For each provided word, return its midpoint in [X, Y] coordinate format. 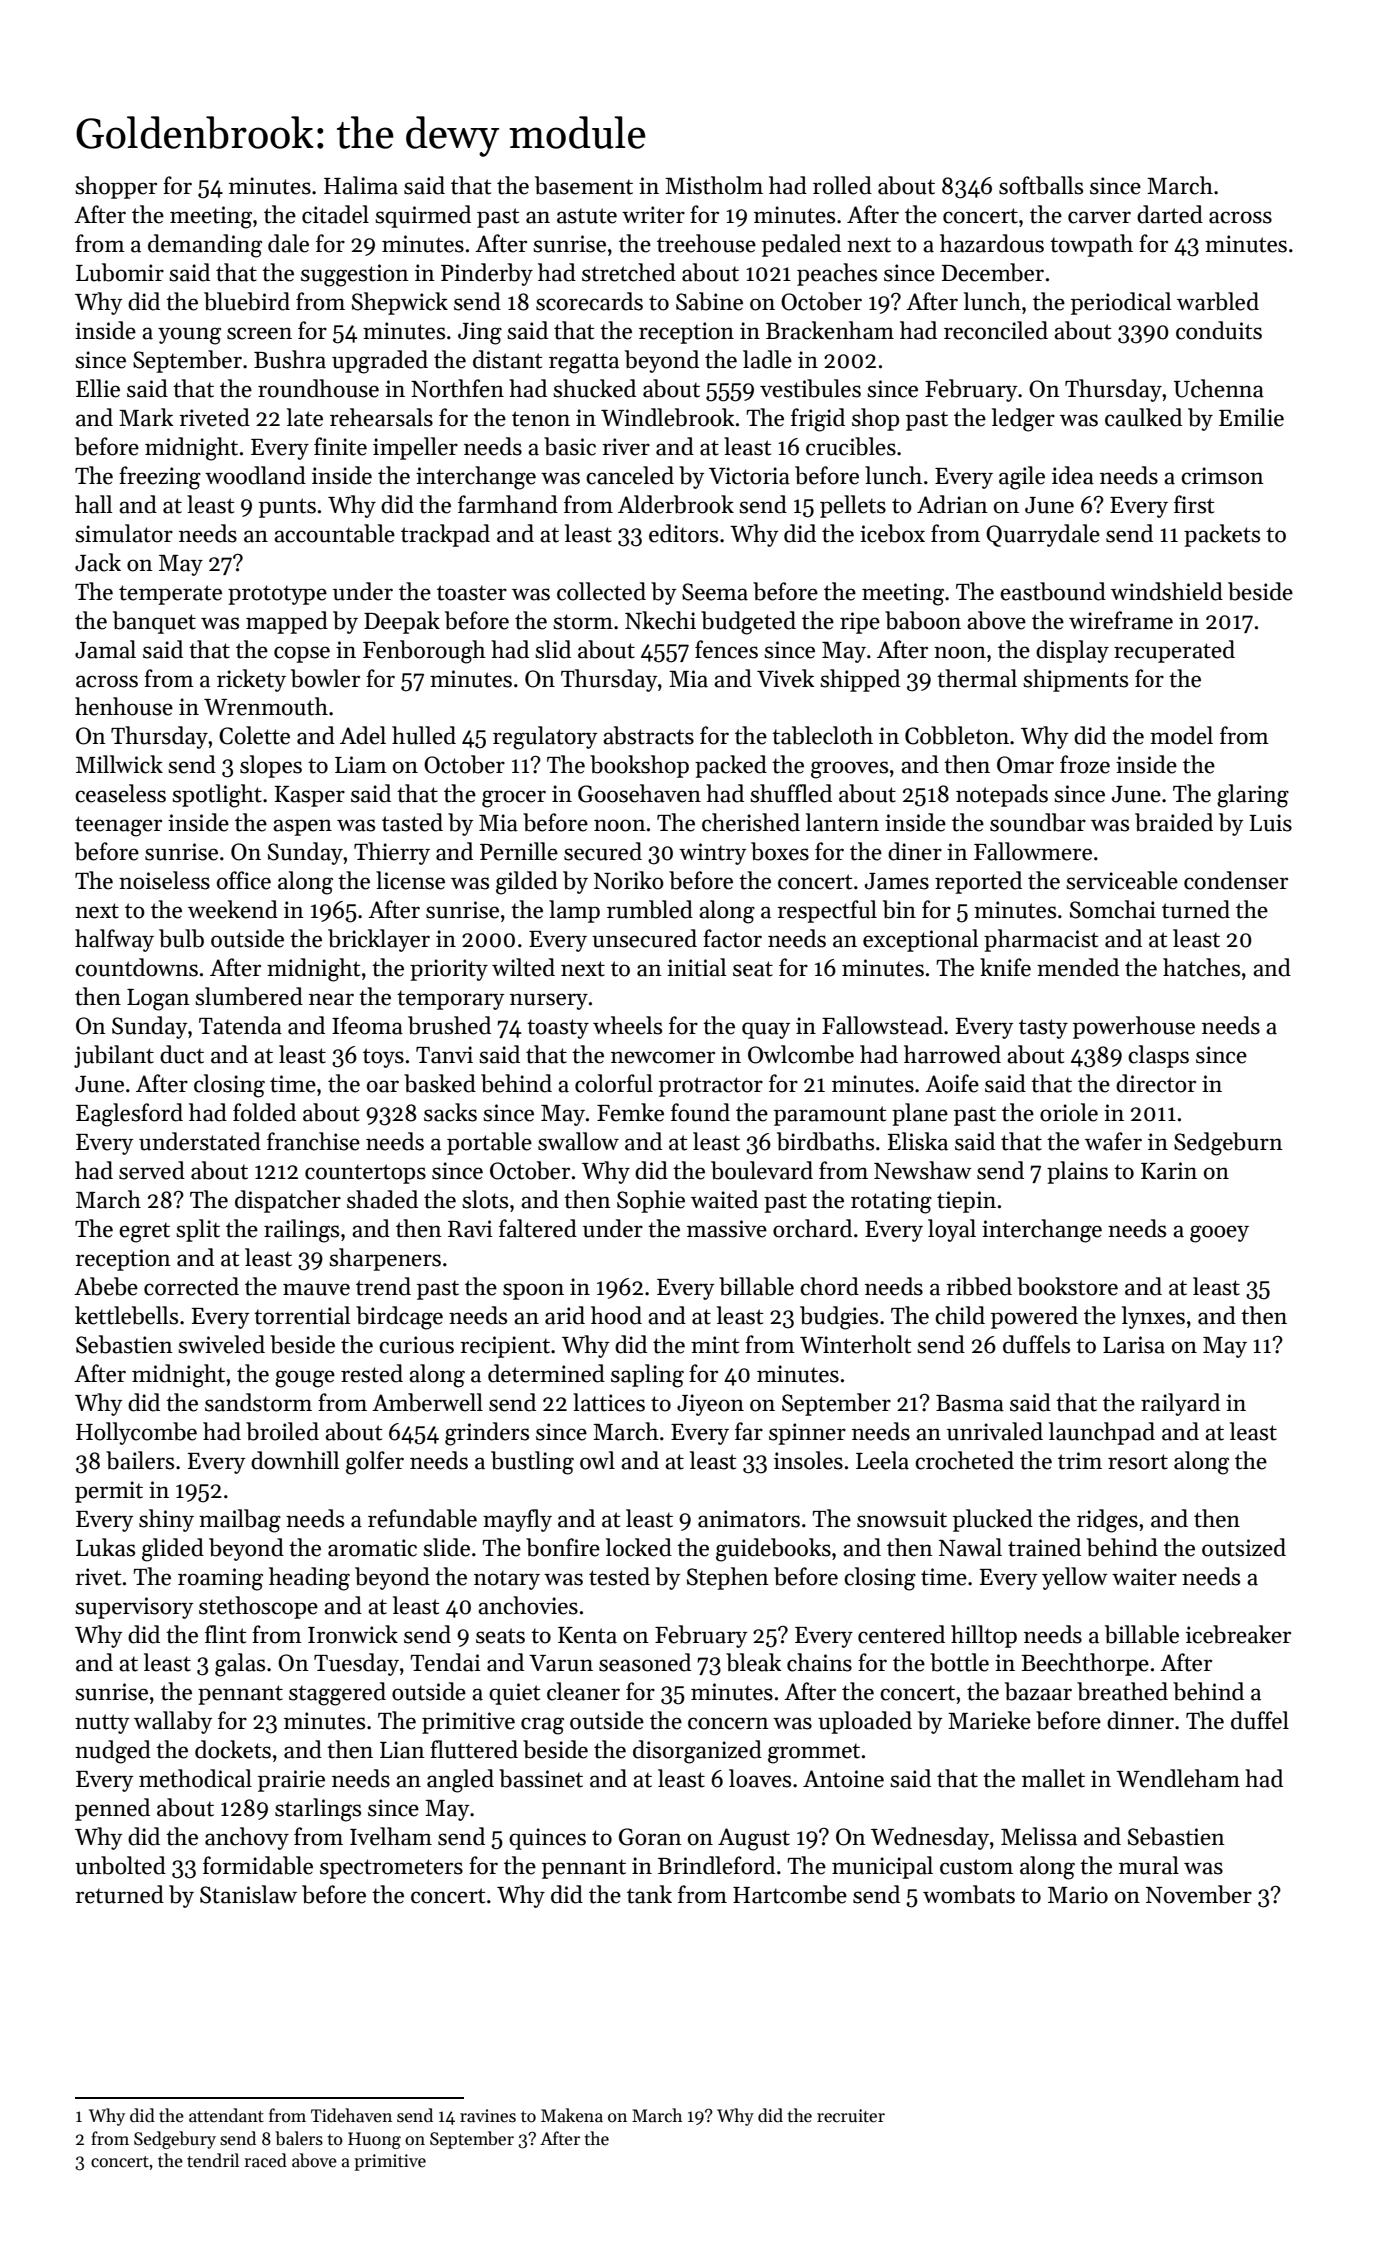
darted [1170, 214]
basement [584, 185]
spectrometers [391, 1869]
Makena [572, 2115]
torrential [302, 1315]
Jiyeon [710, 1405]
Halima [361, 185]
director [1156, 1083]
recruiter [851, 2116]
